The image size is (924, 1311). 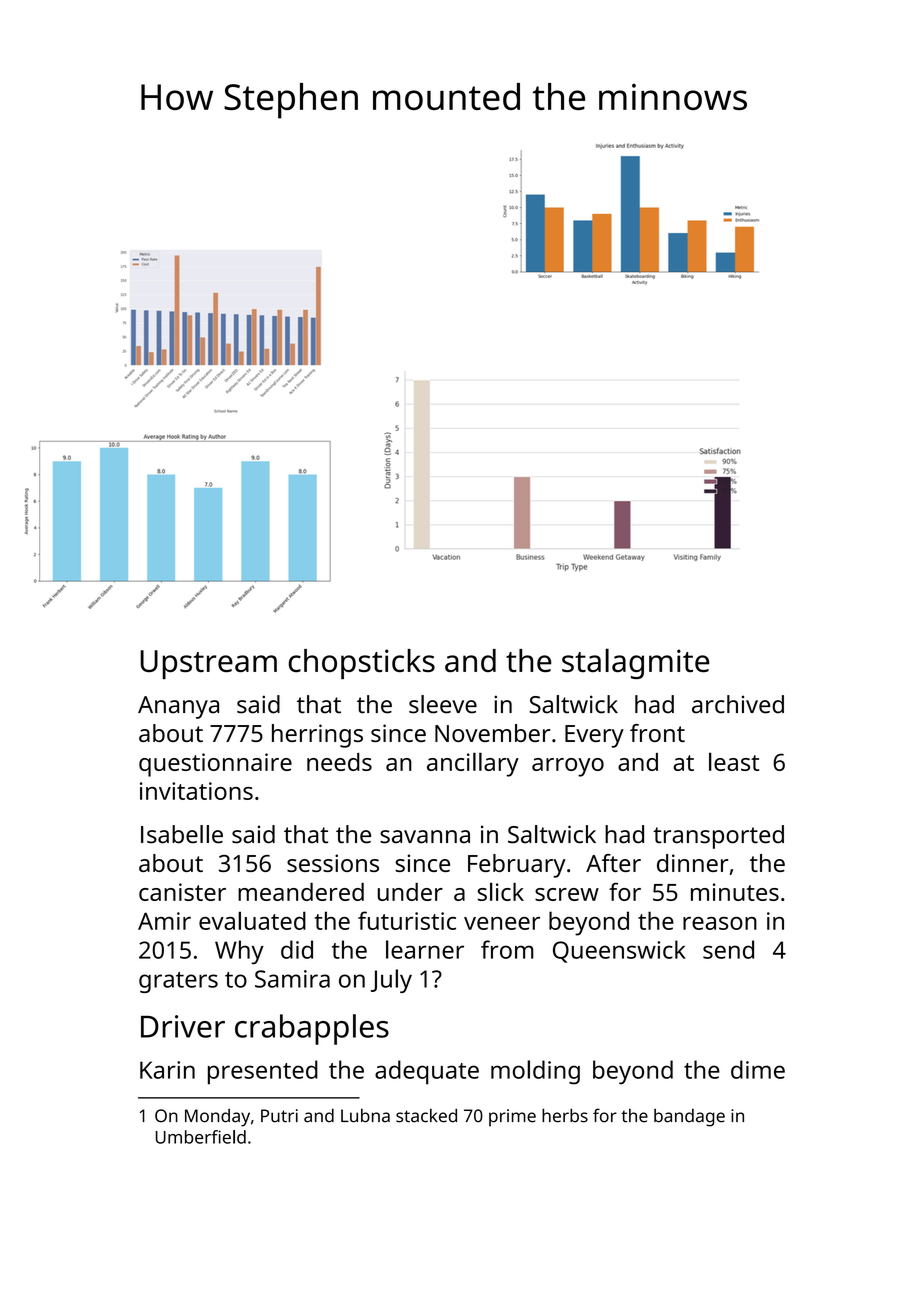 What do you see at coordinates (182, 892) in the screenshot?
I see `canister` at bounding box center [182, 892].
